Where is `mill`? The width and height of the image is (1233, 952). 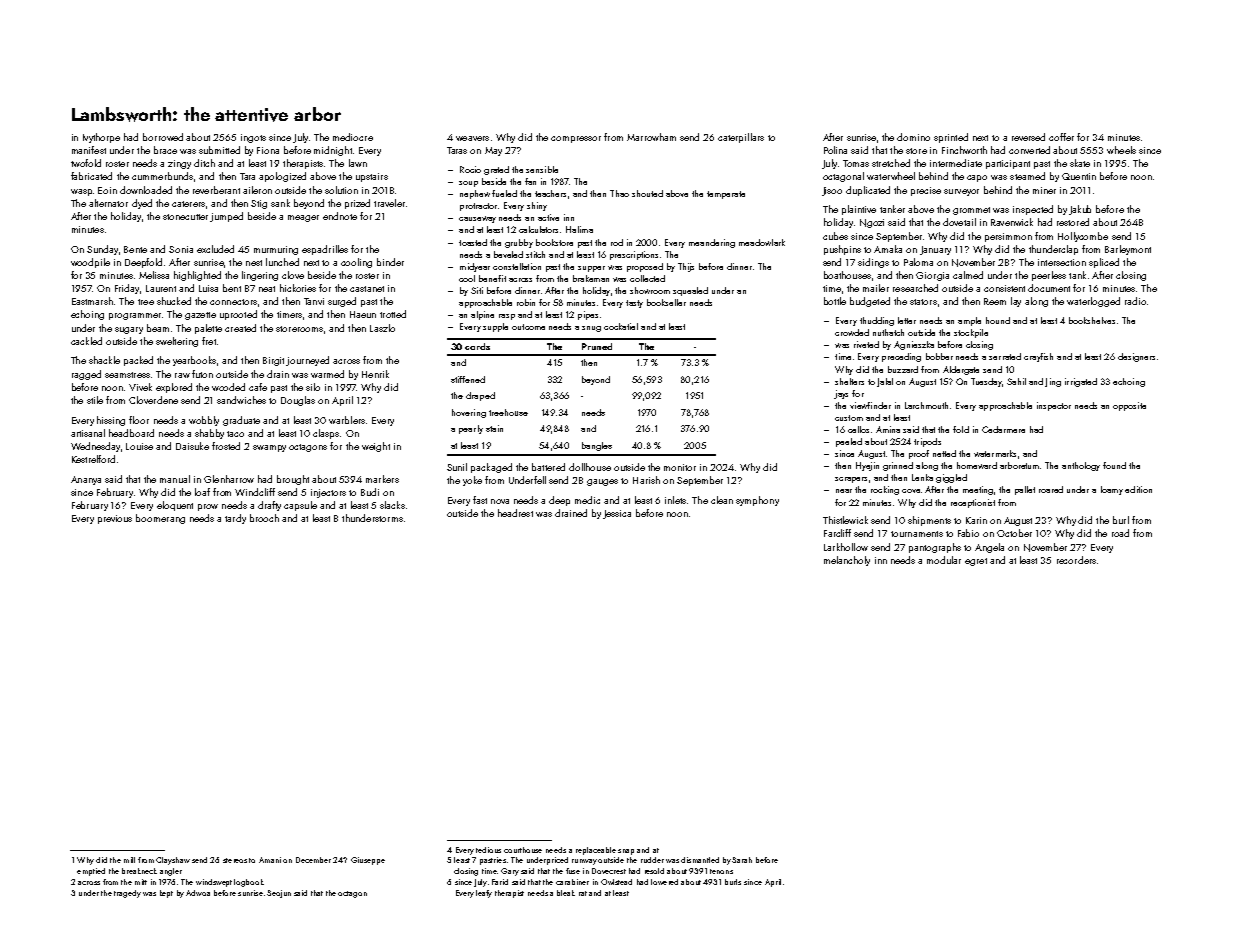 mill is located at coordinates (129, 860).
